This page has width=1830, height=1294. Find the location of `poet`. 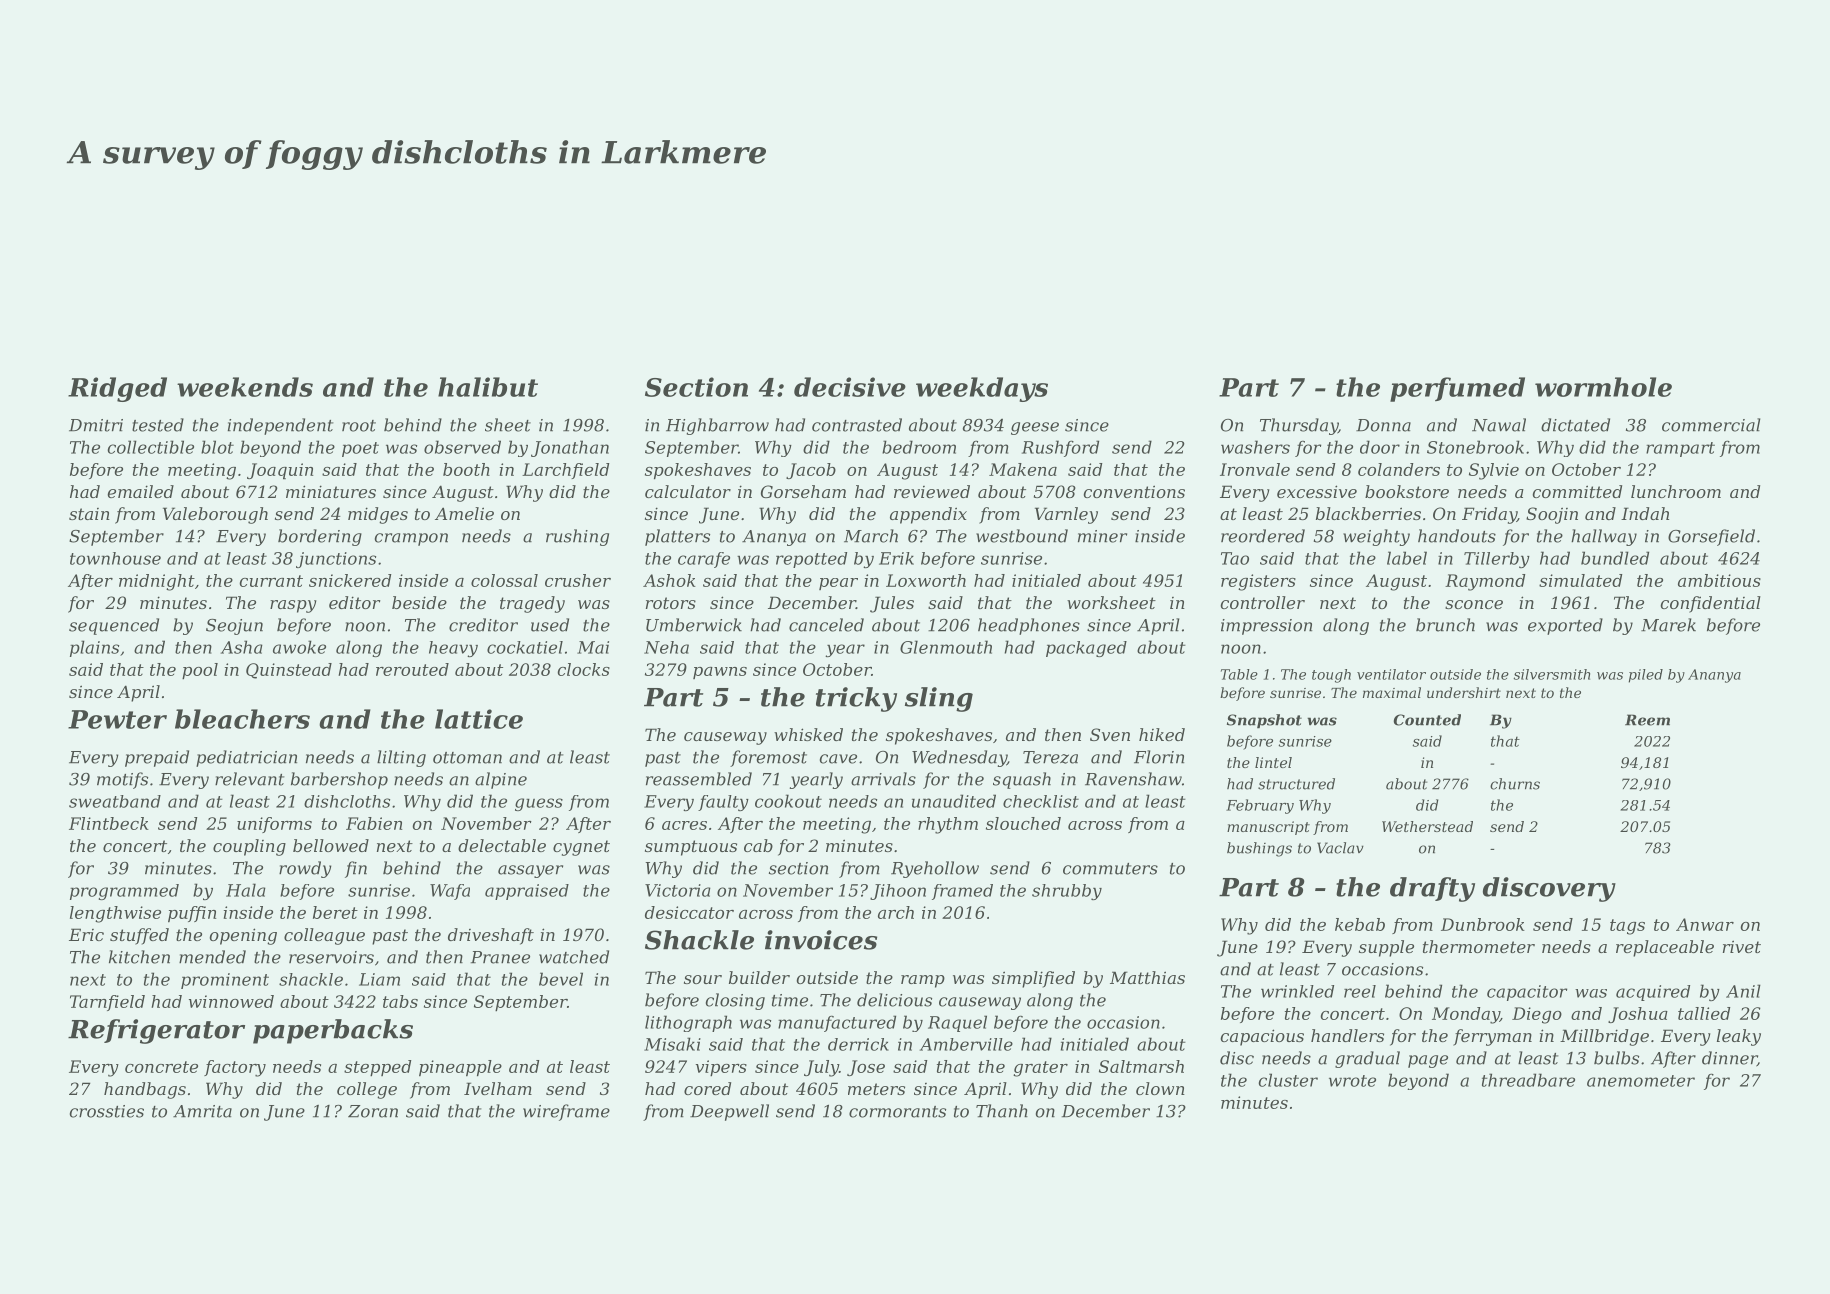

poet is located at coordinates (360, 449).
